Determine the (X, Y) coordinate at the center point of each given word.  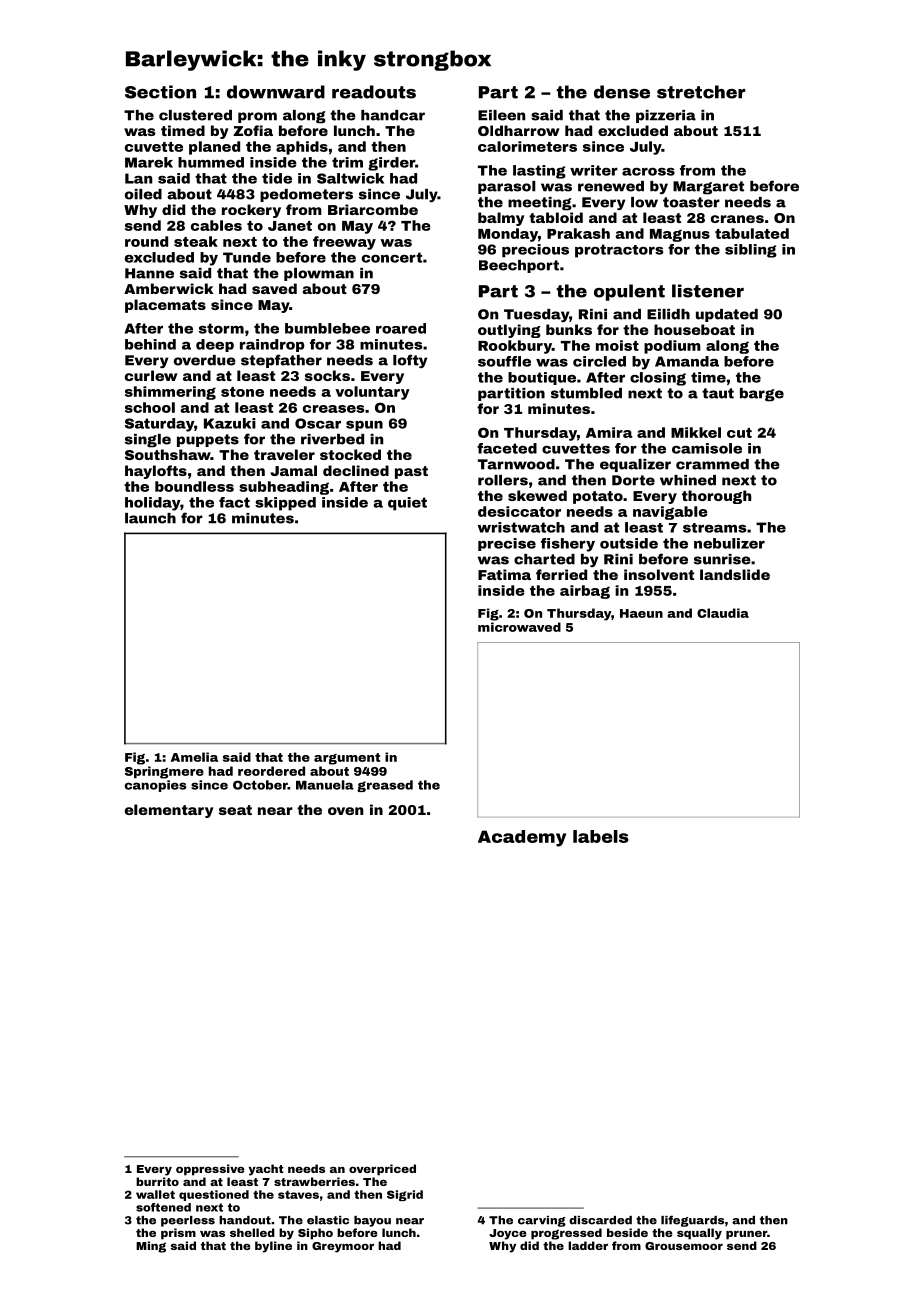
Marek (149, 162)
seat (235, 810)
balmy (501, 219)
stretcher (701, 92)
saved (274, 288)
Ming (151, 1247)
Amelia (194, 757)
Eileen (501, 115)
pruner (746, 1235)
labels (601, 836)
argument (347, 759)
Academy (522, 838)
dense (622, 92)
